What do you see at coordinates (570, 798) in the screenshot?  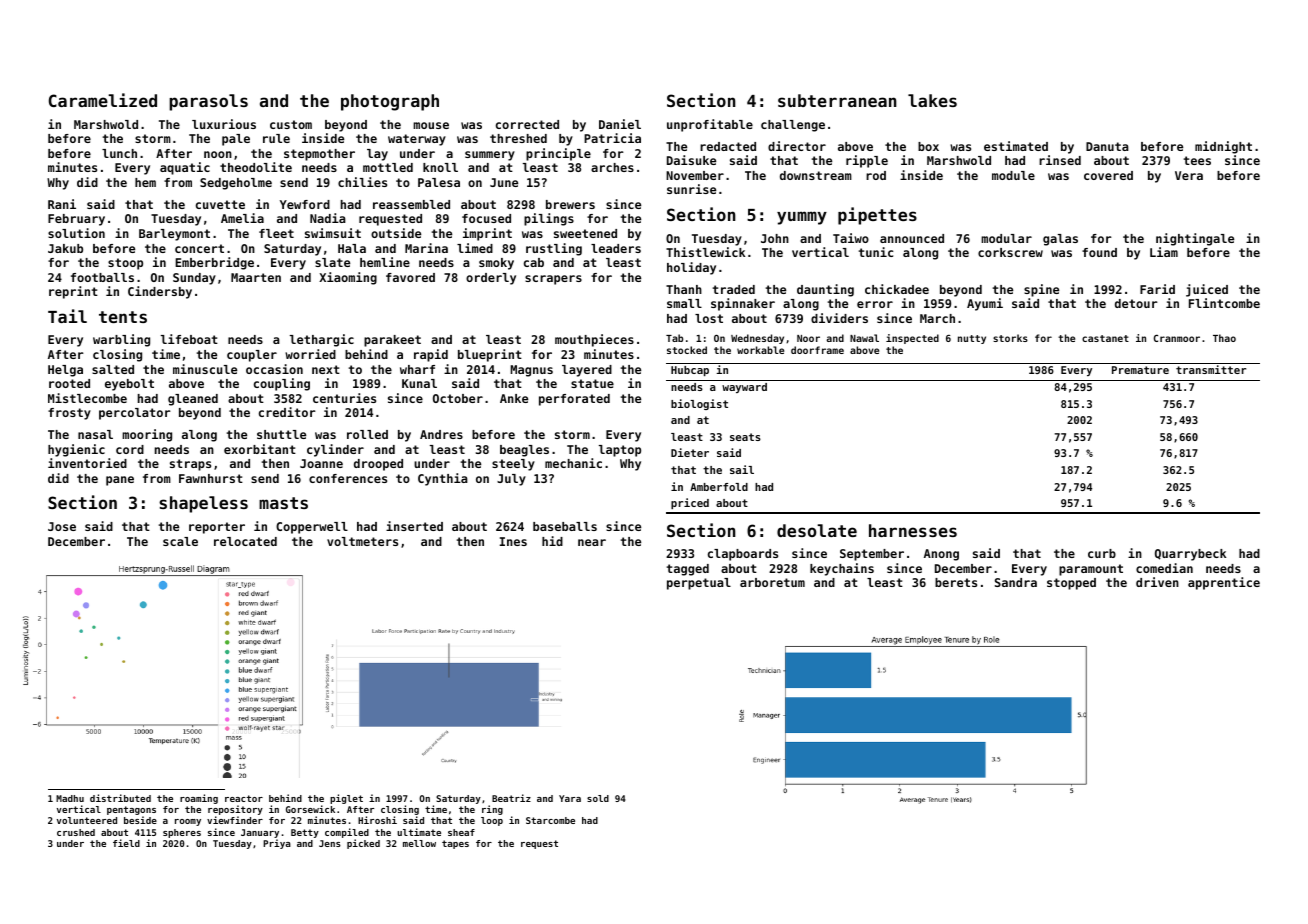 I see `Yara` at bounding box center [570, 798].
